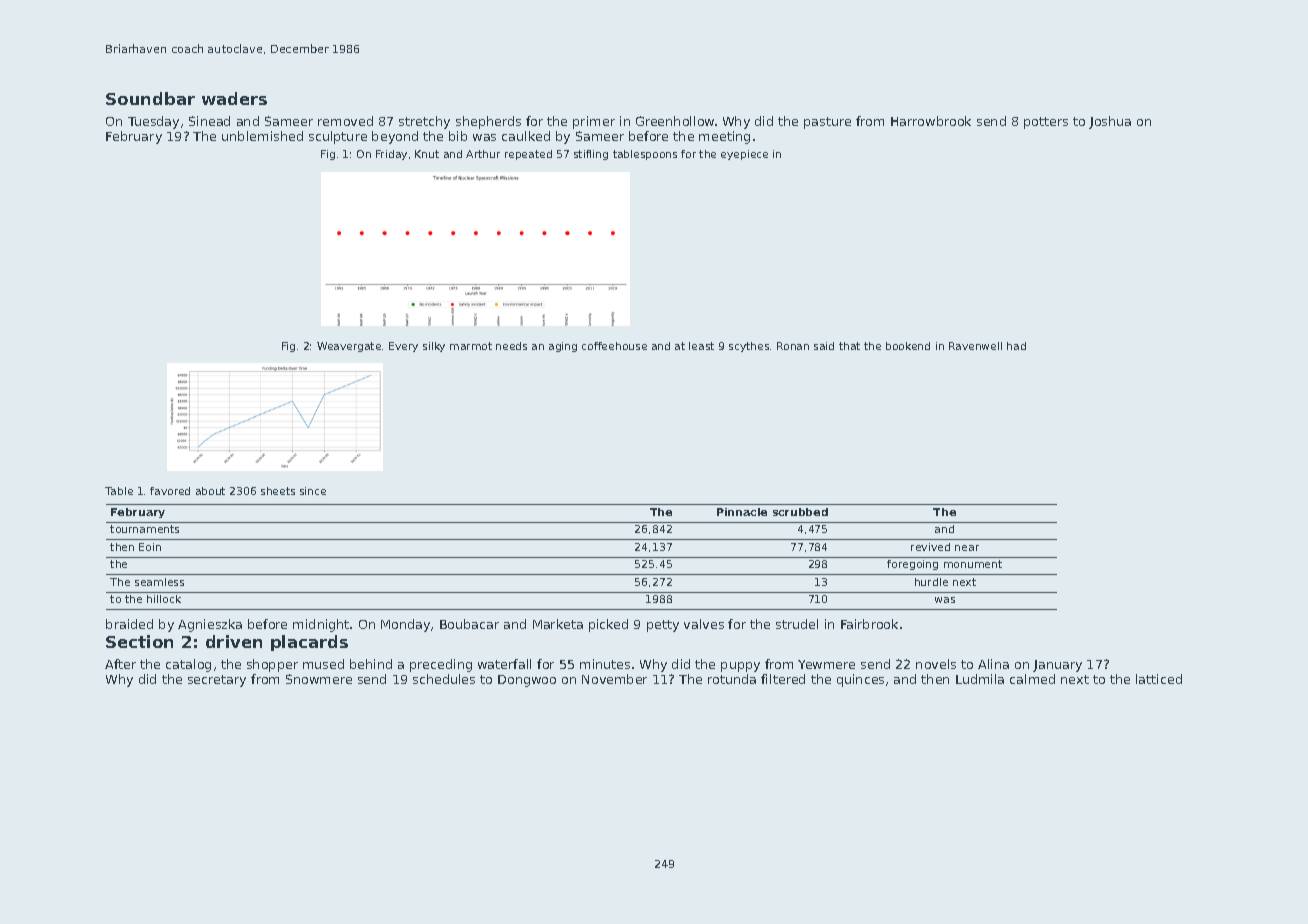 This page has height=924, width=1308. Describe the element at coordinates (234, 98) in the page. I see `waders` at that location.
